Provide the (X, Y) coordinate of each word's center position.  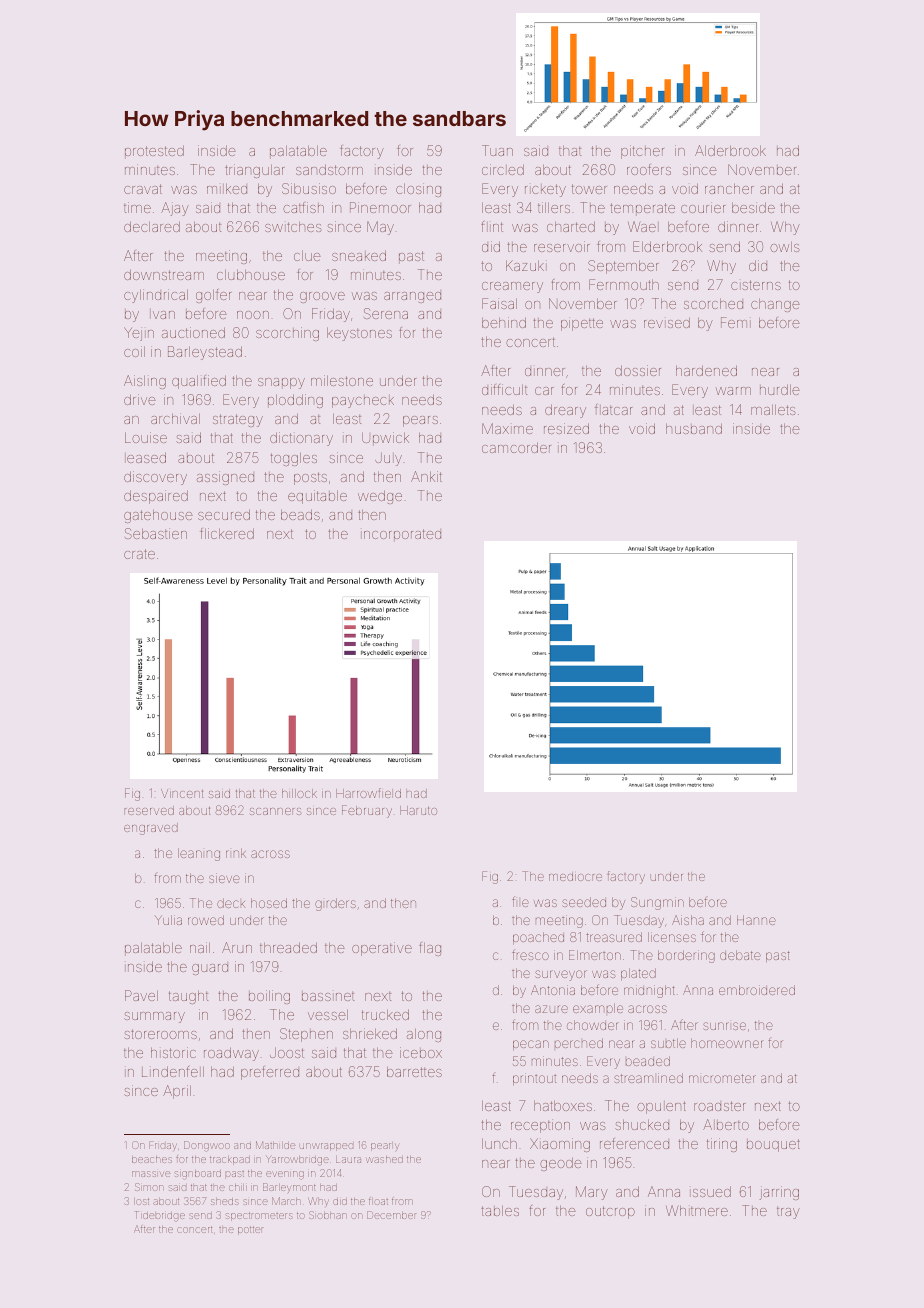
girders (335, 904)
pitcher (642, 152)
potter (251, 1231)
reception (540, 1126)
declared (152, 226)
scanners (275, 811)
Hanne (756, 920)
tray (788, 1213)
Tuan (497, 150)
